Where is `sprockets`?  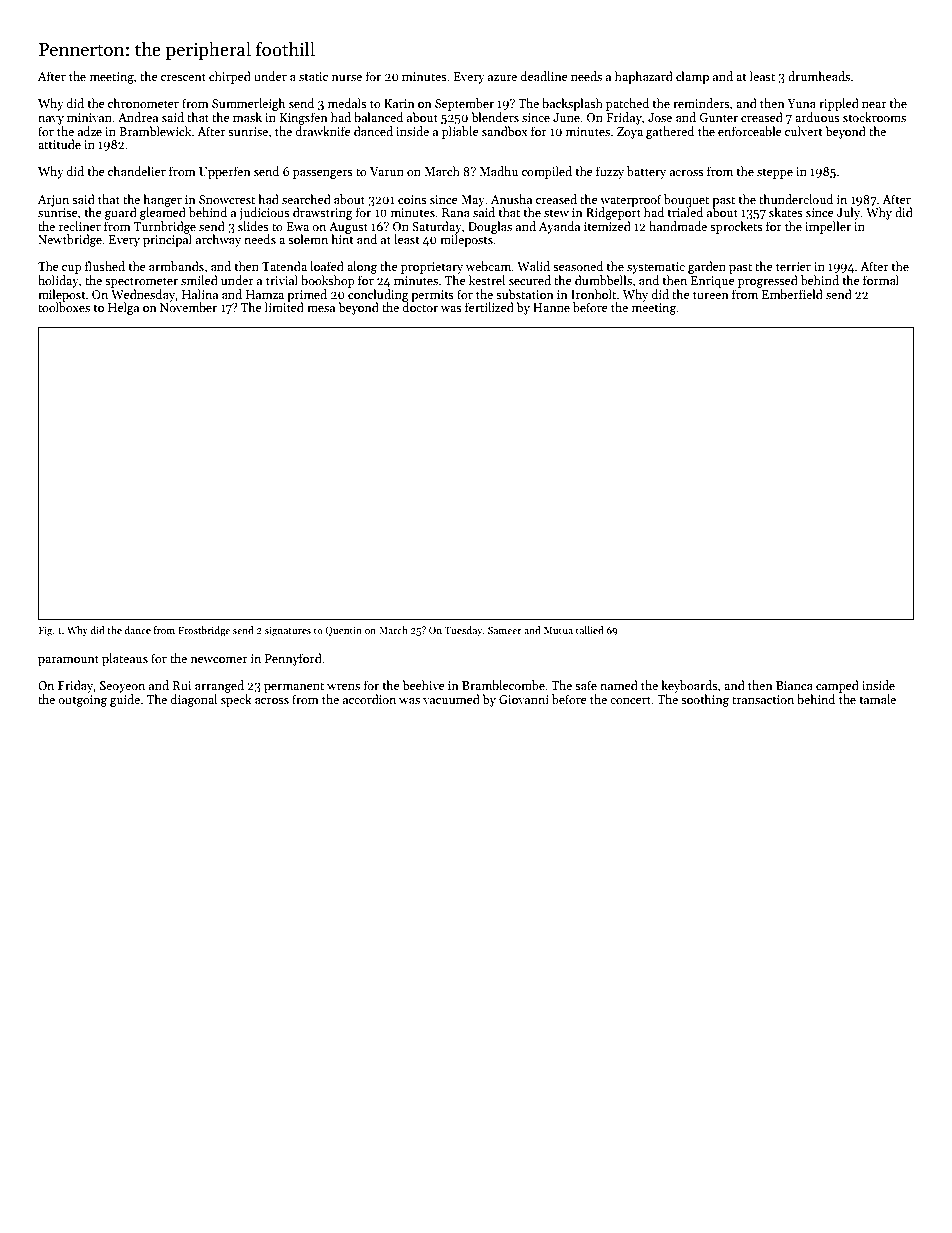
sprockets is located at coordinates (736, 227).
